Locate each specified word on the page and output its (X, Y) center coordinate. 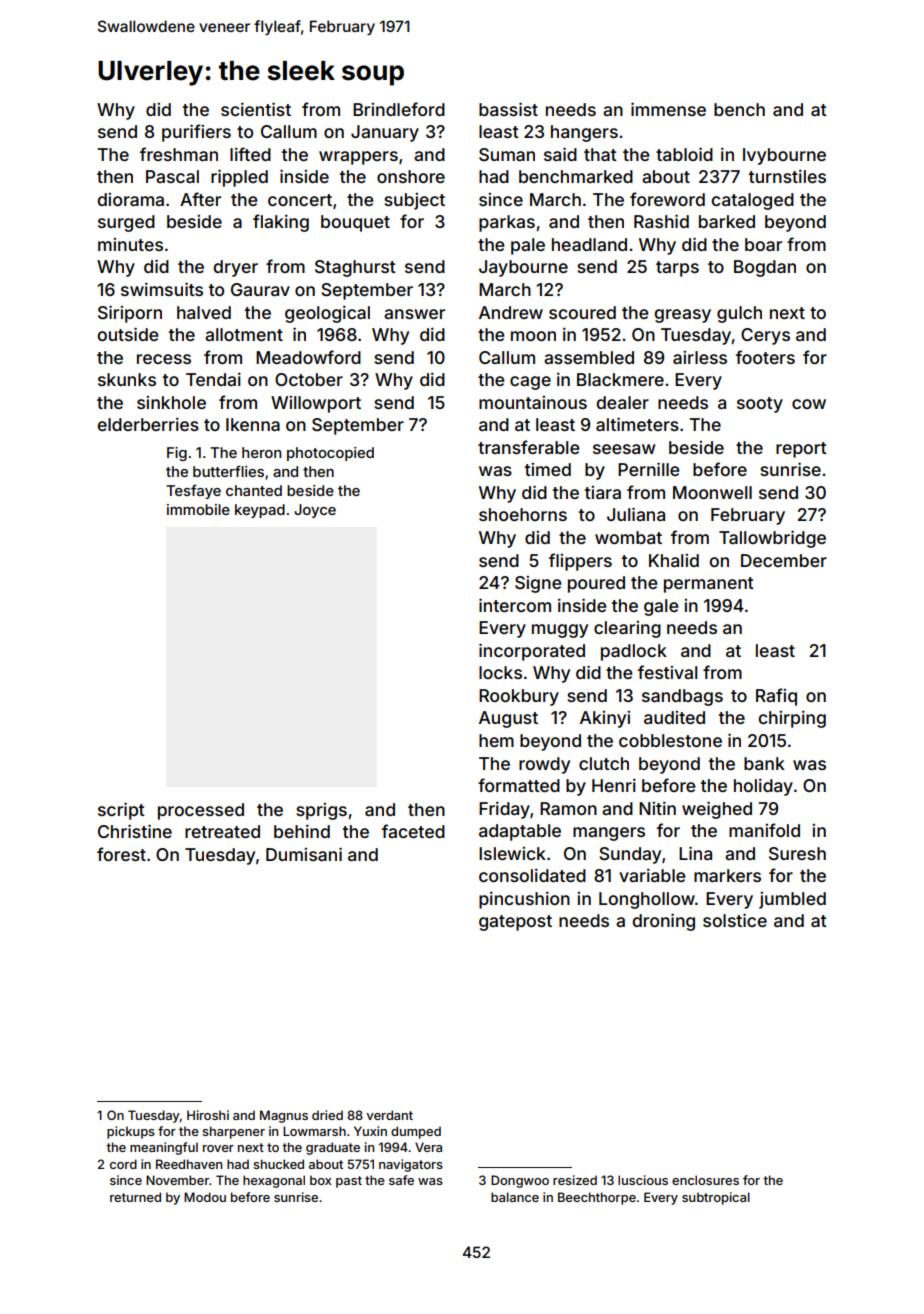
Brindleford (399, 109)
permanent (709, 585)
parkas (507, 223)
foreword (667, 199)
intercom (515, 605)
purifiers (196, 133)
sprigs (321, 811)
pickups (131, 1132)
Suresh (797, 853)
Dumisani (304, 854)
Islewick (512, 853)
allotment (244, 334)
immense (668, 109)
